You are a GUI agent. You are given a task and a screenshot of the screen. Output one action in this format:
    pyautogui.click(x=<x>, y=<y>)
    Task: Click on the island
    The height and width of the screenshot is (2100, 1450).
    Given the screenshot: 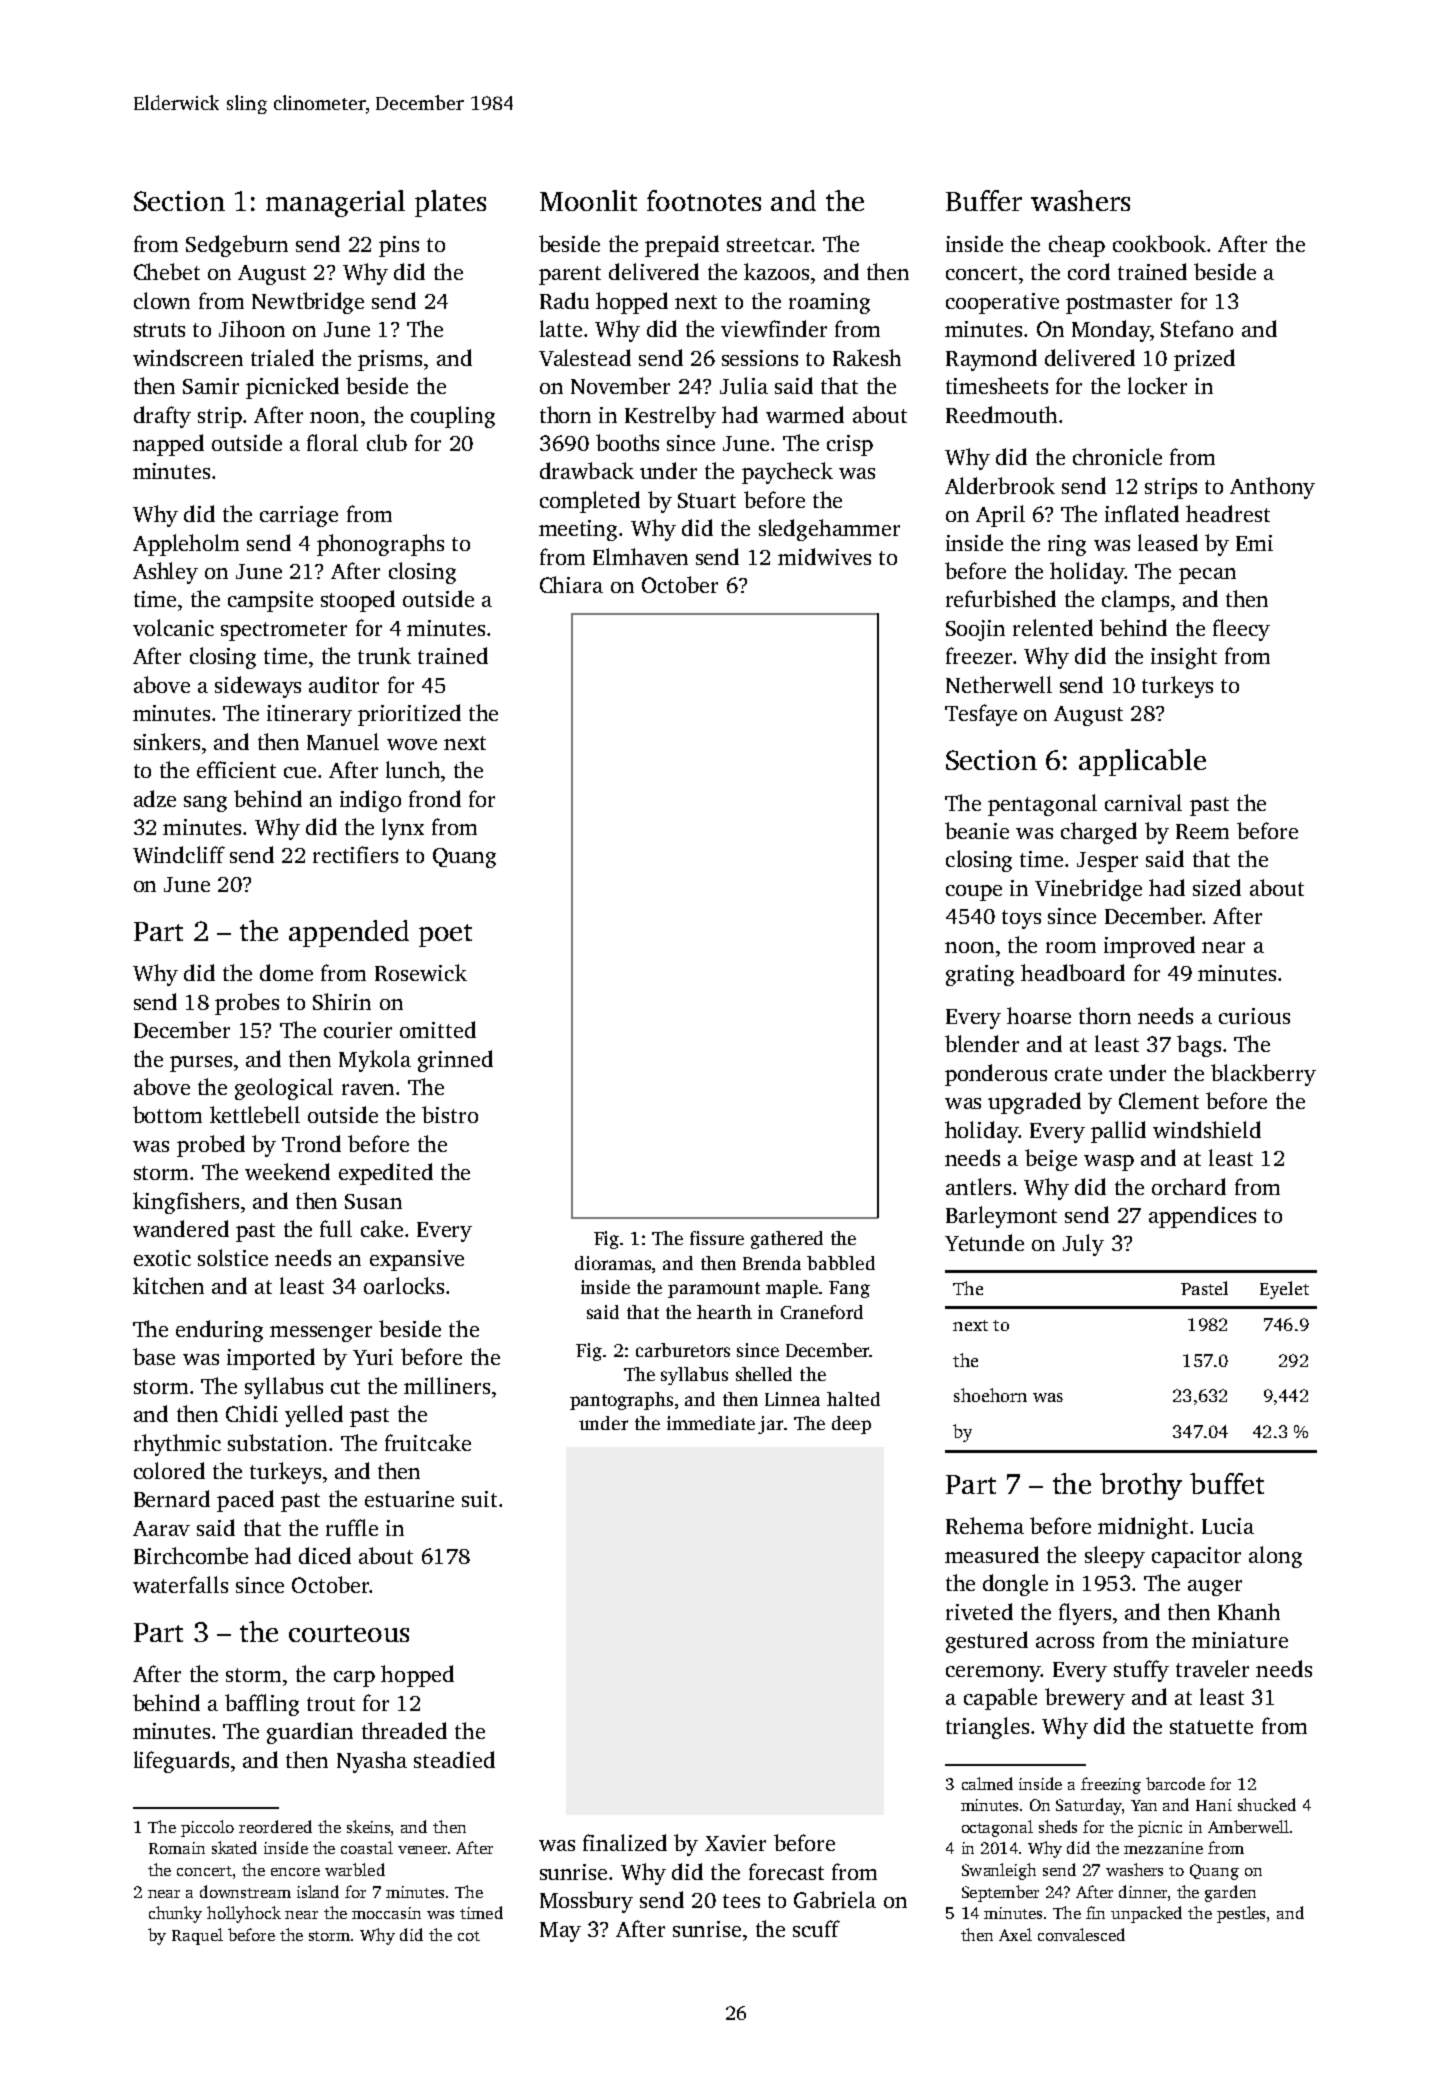 What is the action you would take?
    pyautogui.click(x=318, y=1891)
